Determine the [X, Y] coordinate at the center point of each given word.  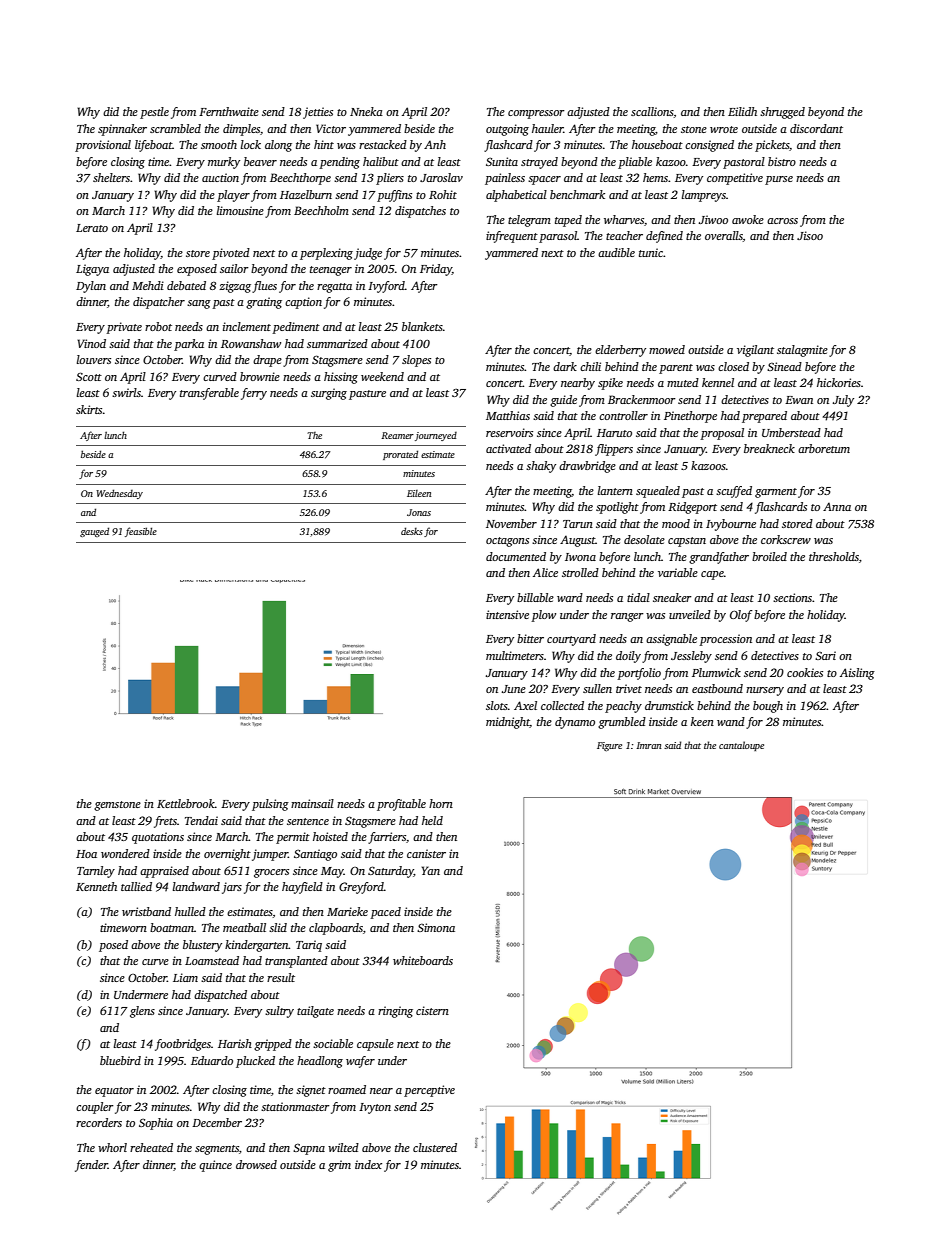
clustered [435, 1147]
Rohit [443, 194]
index [368, 1164]
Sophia [156, 1124]
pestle [154, 113]
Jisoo [810, 235]
